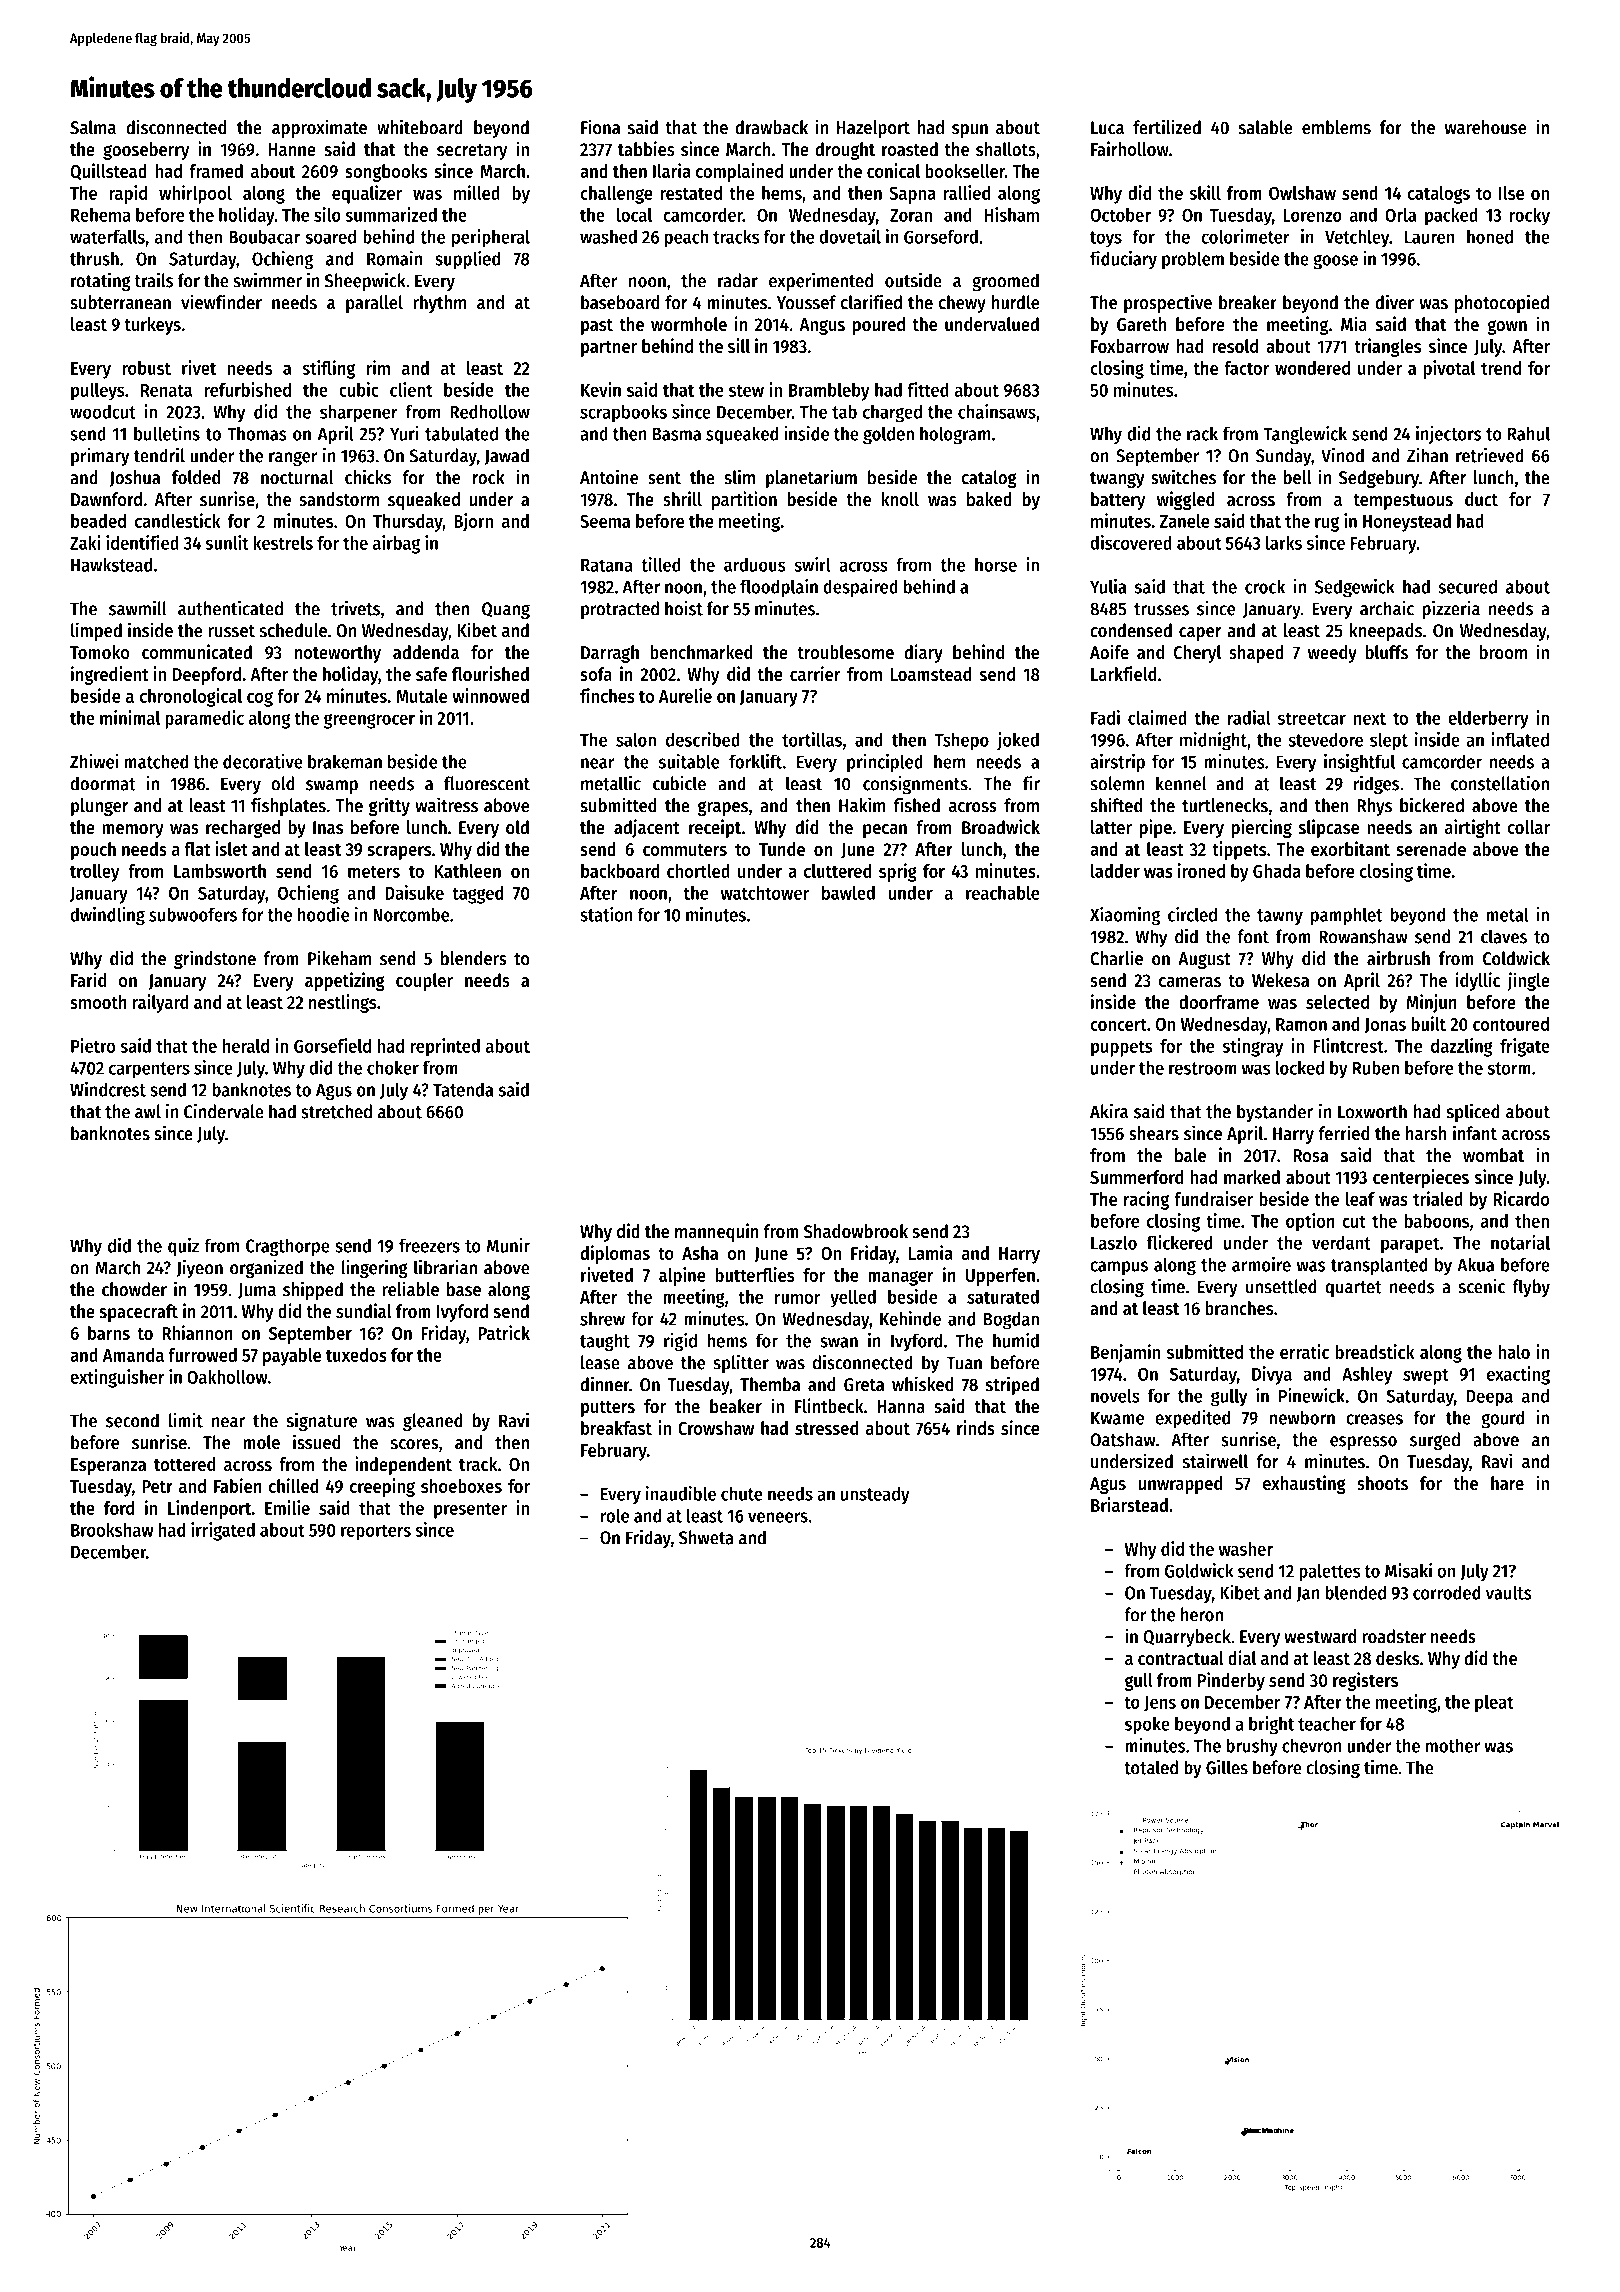 The height and width of the page is (2292, 1620). What do you see at coordinates (319, 128) in the page?
I see `approximate` at bounding box center [319, 128].
